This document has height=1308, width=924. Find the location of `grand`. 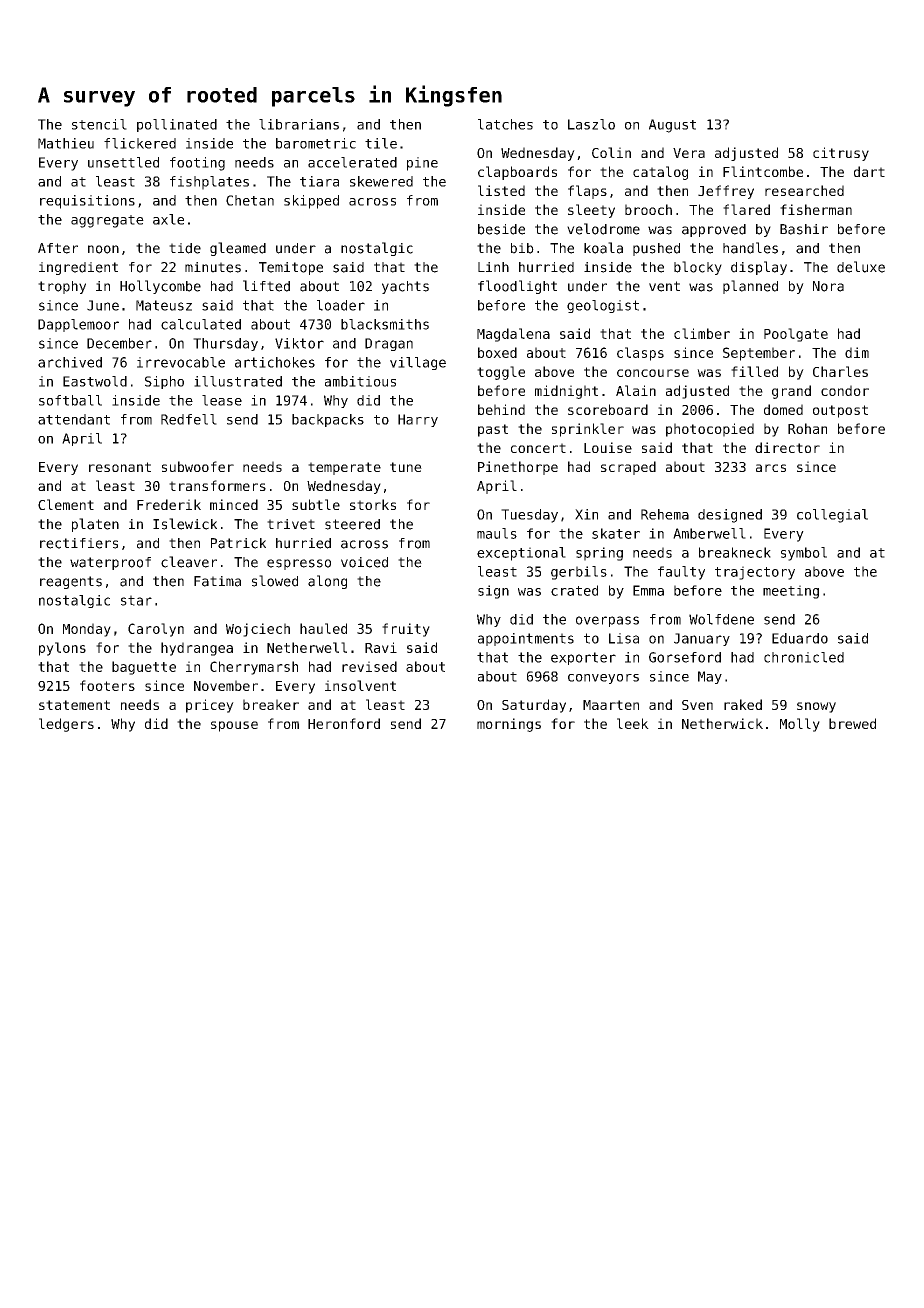

grand is located at coordinates (791, 392).
